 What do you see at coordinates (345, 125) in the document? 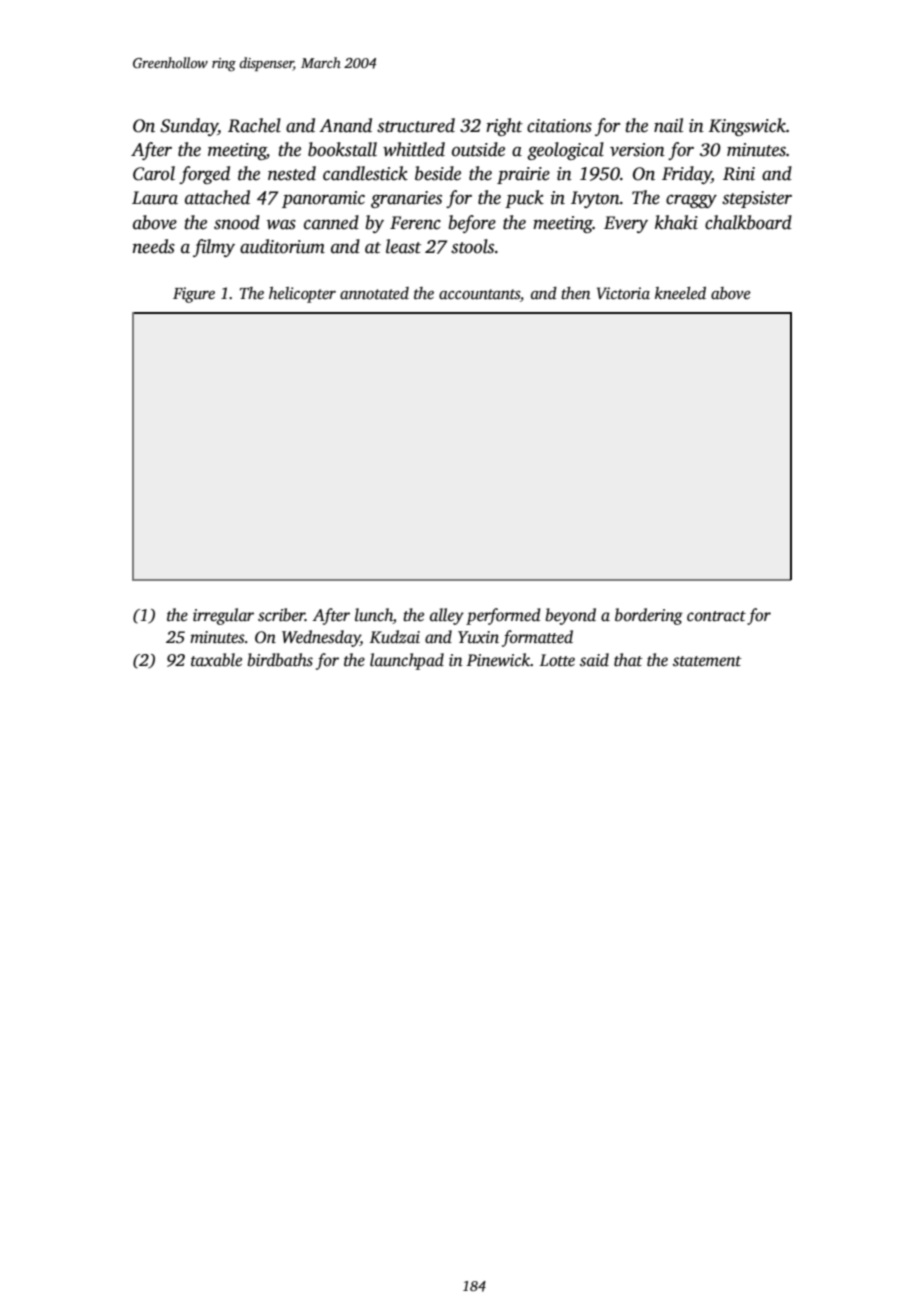
I see `Anand` at bounding box center [345, 125].
